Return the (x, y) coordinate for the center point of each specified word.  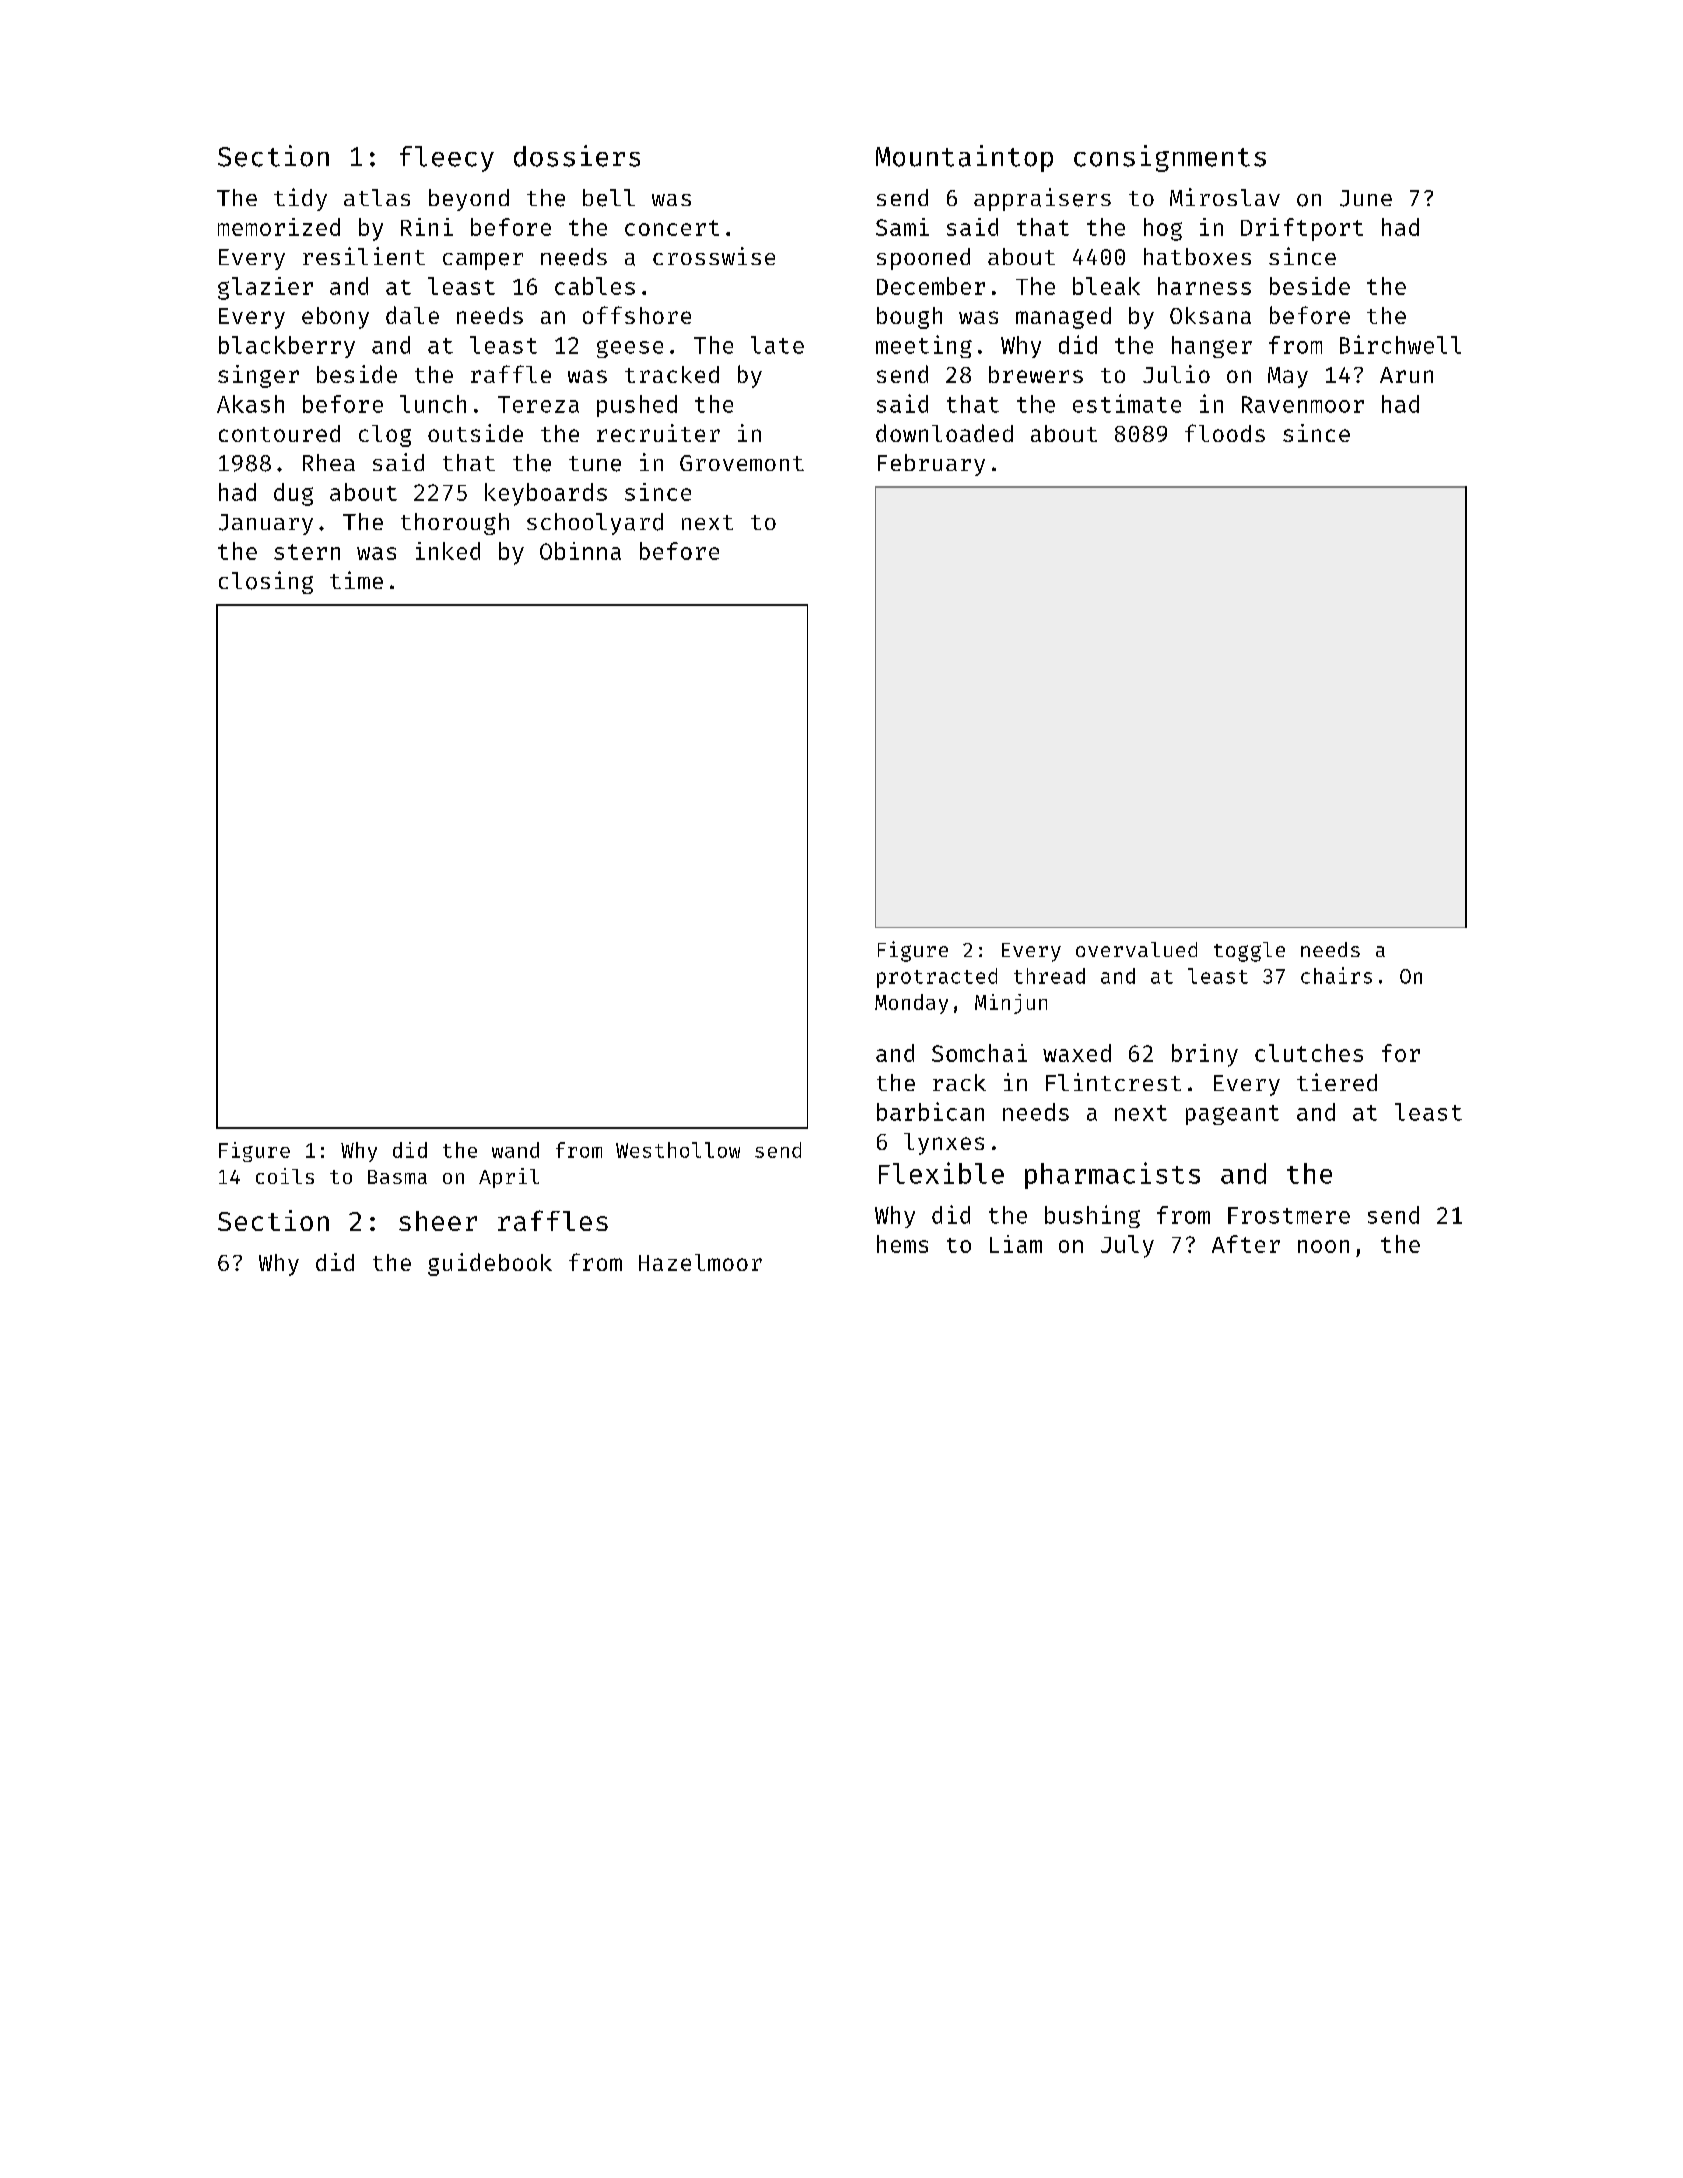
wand (515, 1150)
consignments (1170, 158)
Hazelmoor (700, 1262)
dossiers (577, 156)
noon (1323, 1246)
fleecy (447, 159)
